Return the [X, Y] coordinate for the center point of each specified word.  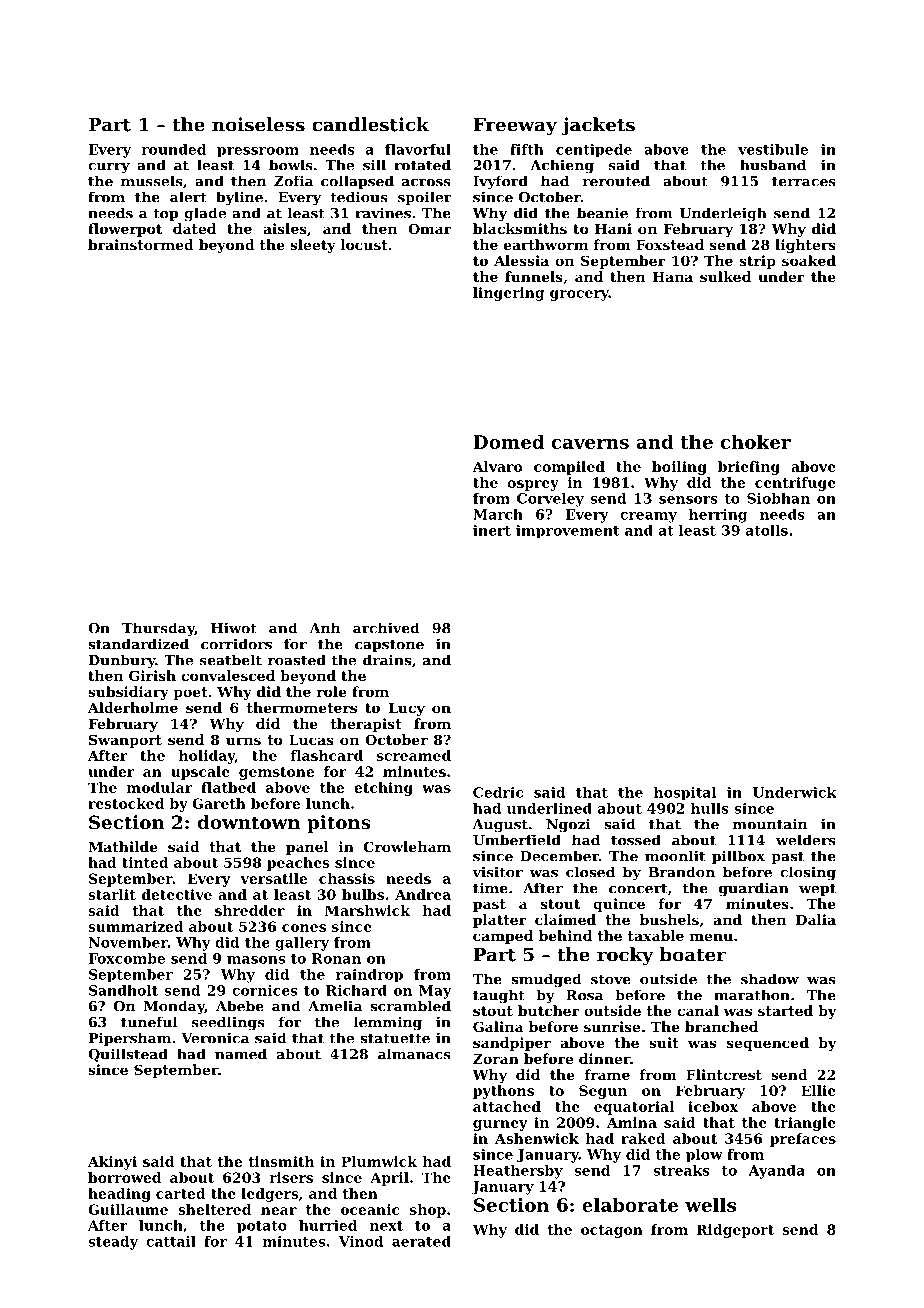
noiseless [258, 124]
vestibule [773, 149]
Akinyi [112, 1163]
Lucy [406, 709]
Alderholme [133, 707]
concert [638, 888]
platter [500, 921]
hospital [685, 793]
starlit [112, 894]
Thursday [158, 629]
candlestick [370, 124]
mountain [770, 824]
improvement [567, 531]
